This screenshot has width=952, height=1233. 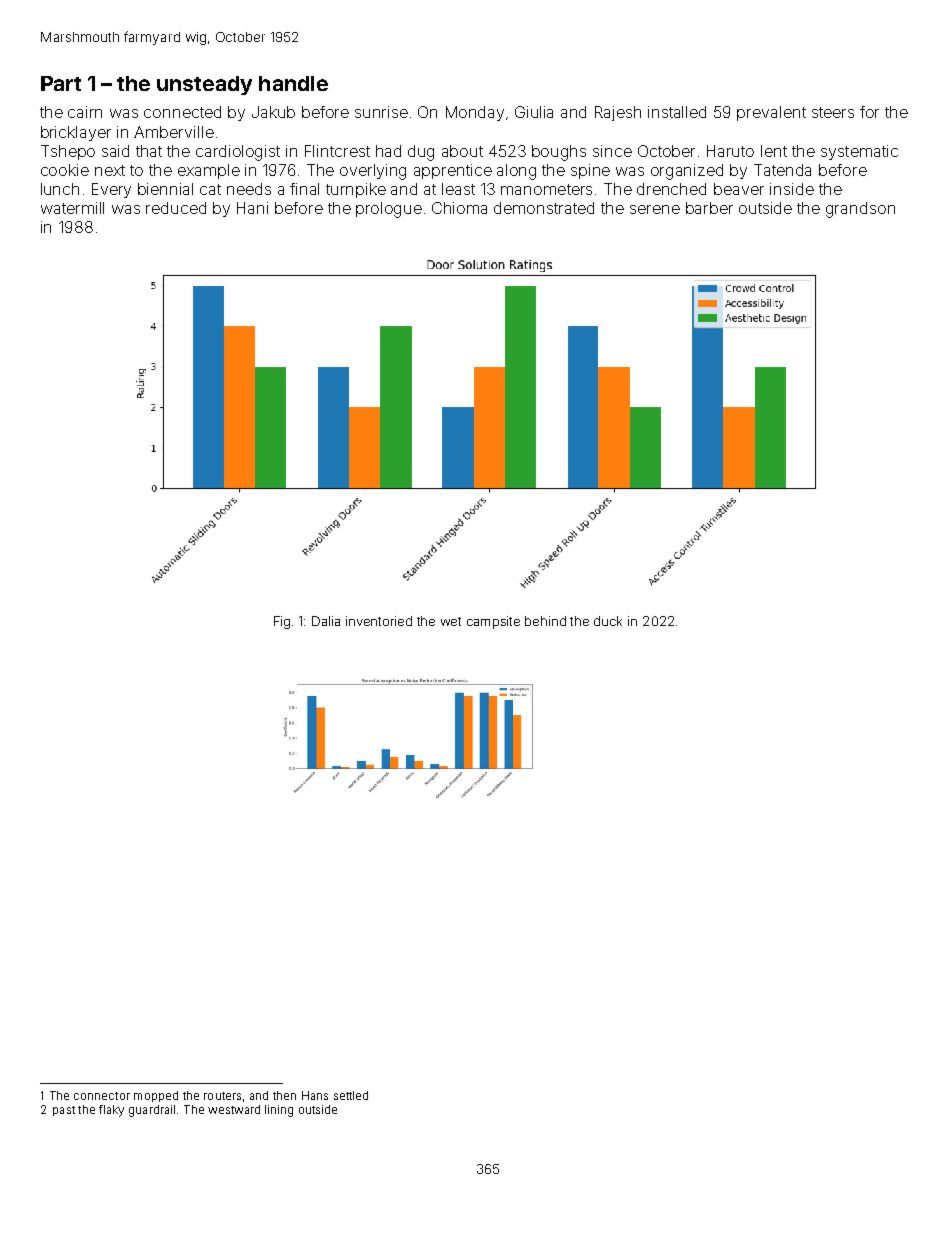 I want to click on grandson, so click(x=860, y=210).
